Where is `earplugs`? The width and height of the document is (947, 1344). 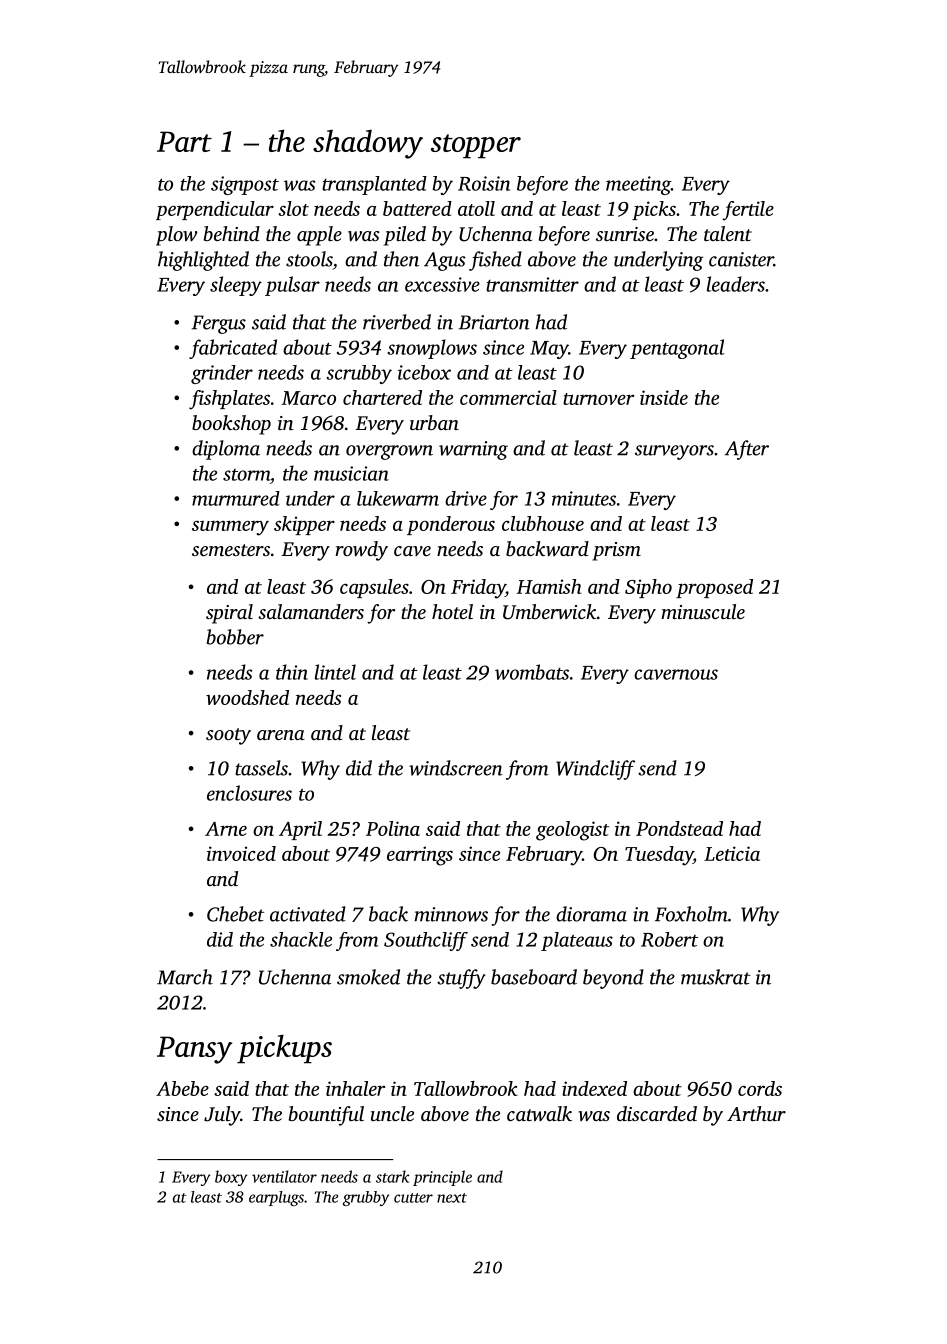
earplugs is located at coordinates (276, 1198).
